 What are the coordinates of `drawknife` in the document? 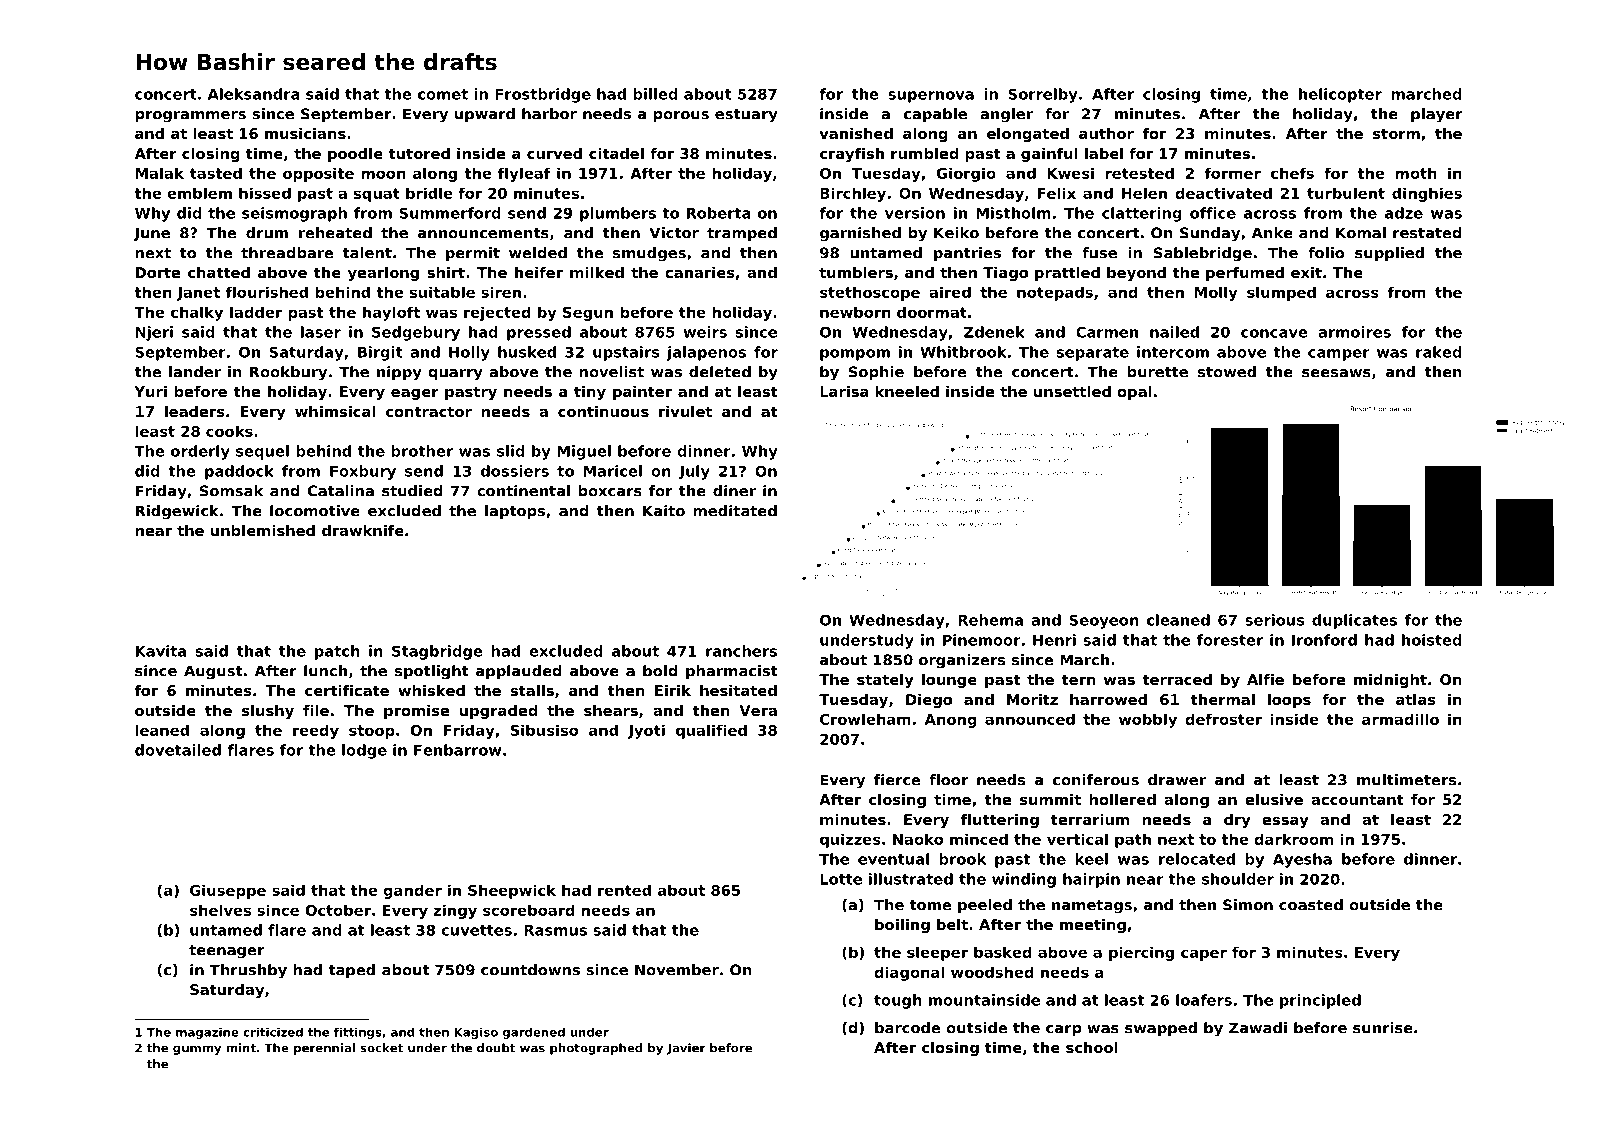 It's located at (363, 530).
